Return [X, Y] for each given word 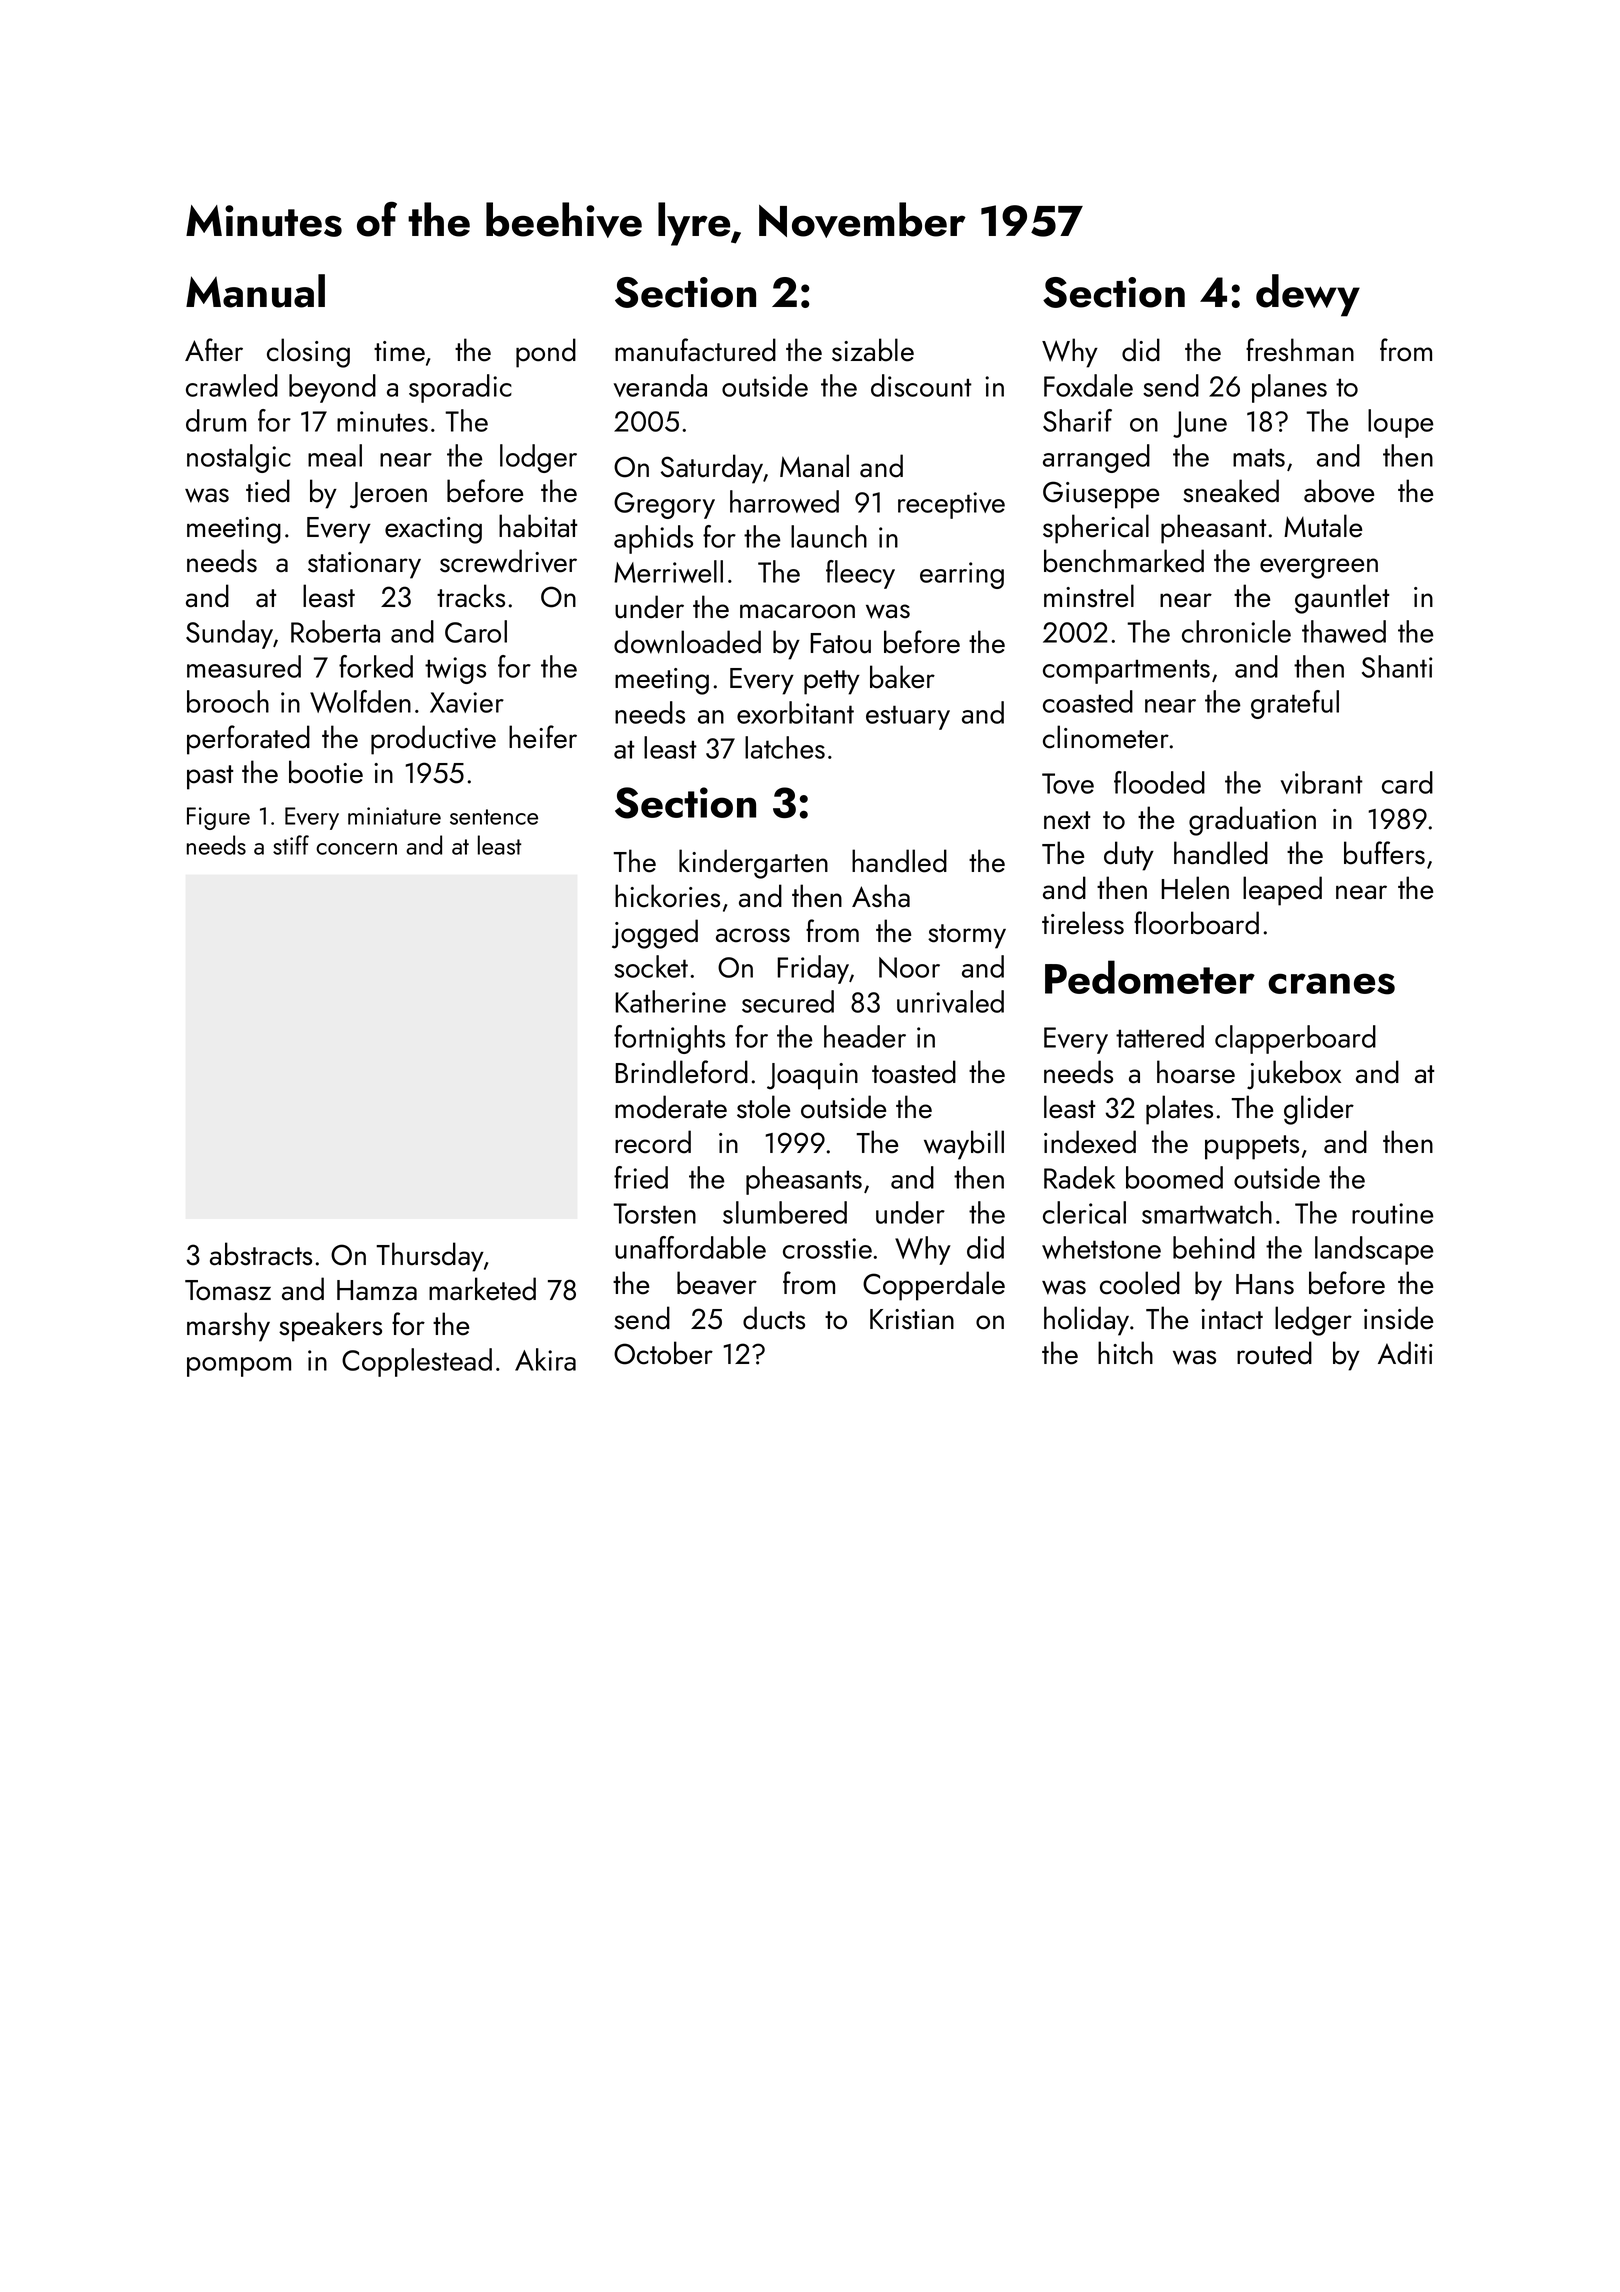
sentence [494, 817]
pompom [239, 1367]
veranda [660, 385]
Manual [255, 291]
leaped [1282, 891]
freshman [1300, 350]
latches [785, 747]
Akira [545, 1359]
